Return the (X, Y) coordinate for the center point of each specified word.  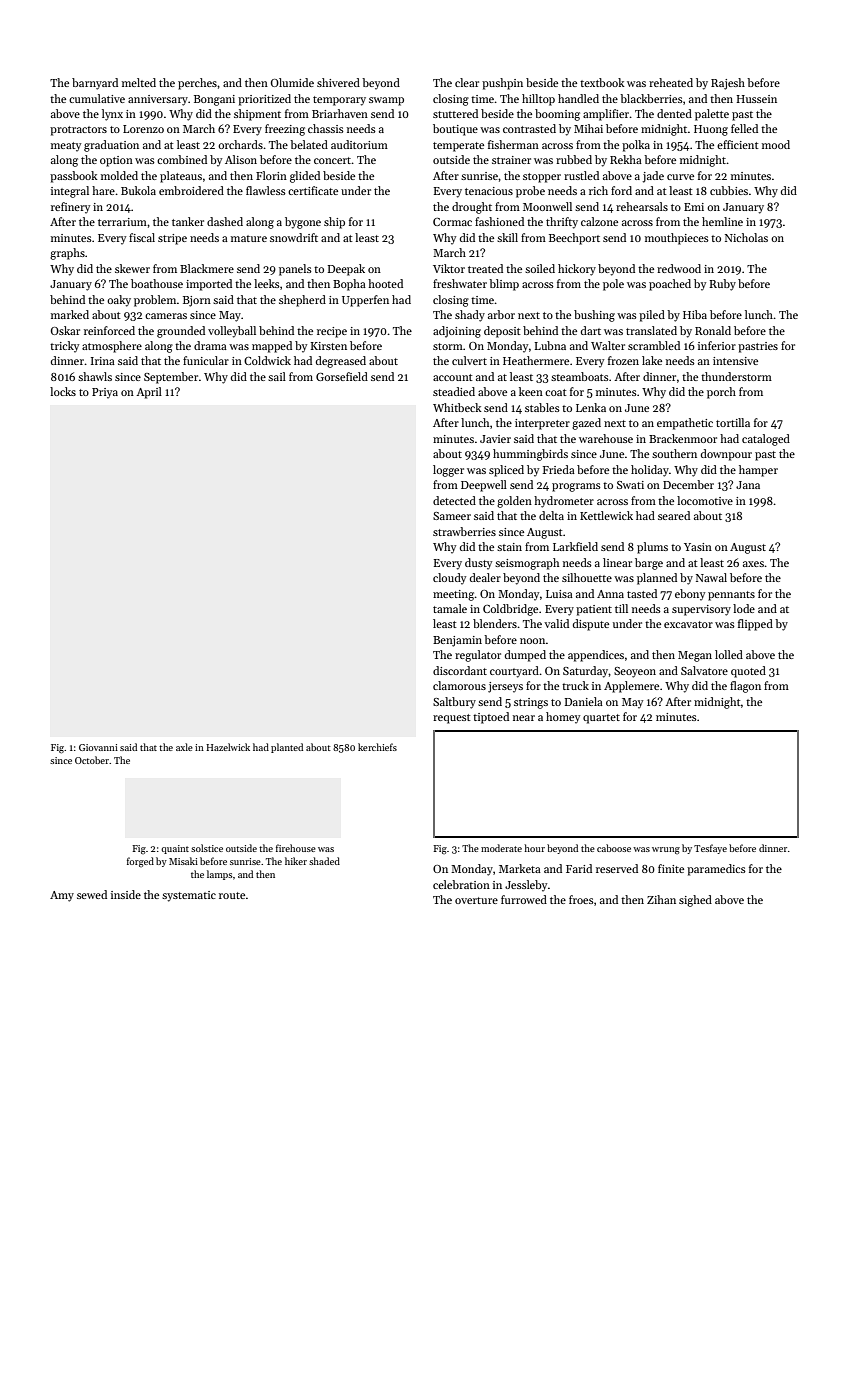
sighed (695, 901)
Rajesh (728, 84)
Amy (62, 896)
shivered (338, 82)
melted (139, 82)
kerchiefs (377, 747)
